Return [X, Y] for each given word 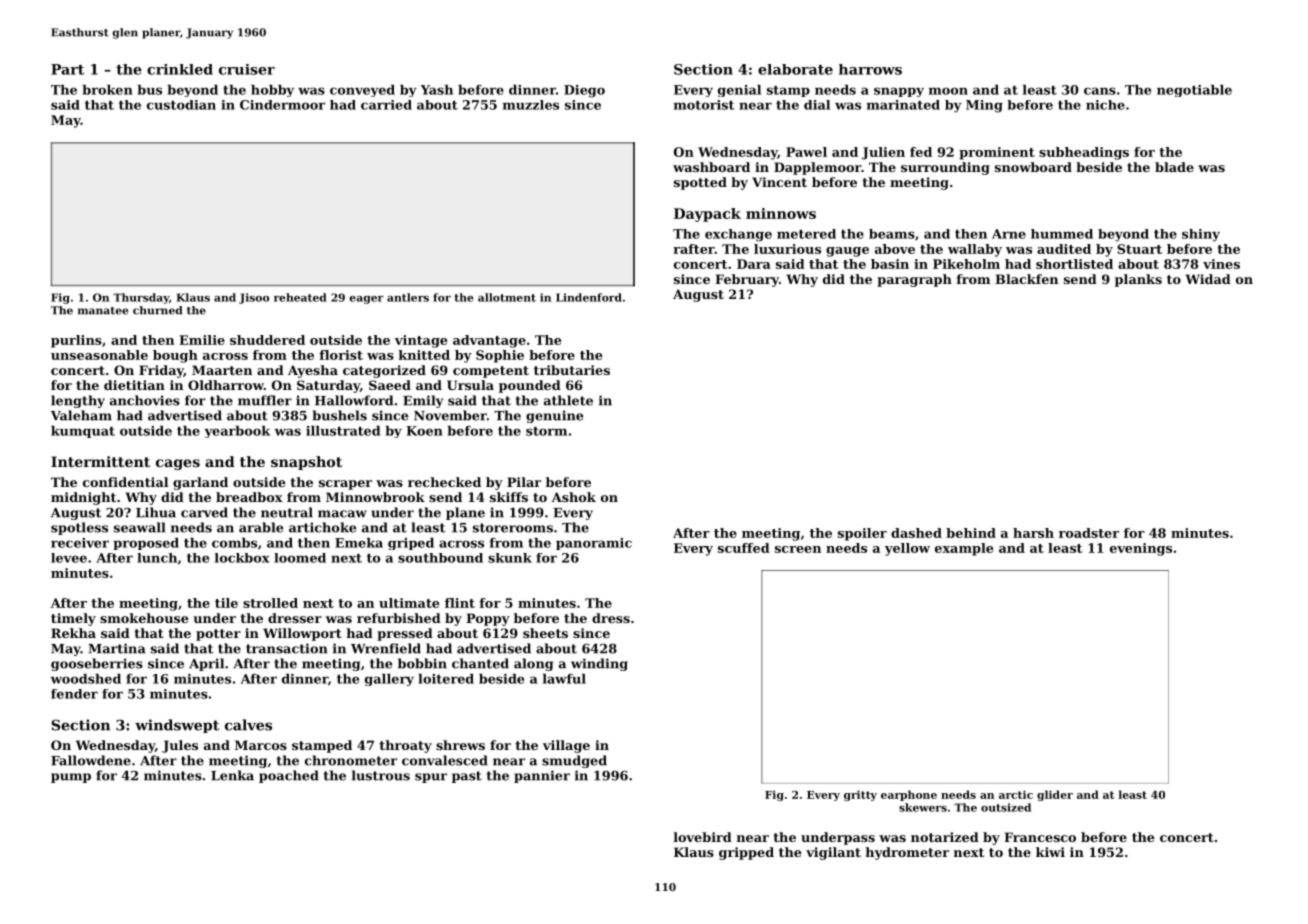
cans [1100, 91]
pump [71, 778]
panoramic [594, 544]
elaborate [795, 69]
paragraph [914, 280]
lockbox [242, 558]
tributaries [572, 370]
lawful [564, 679]
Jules [180, 746]
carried [386, 105]
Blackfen [1026, 279]
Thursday [141, 298]
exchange [738, 235]
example [964, 549]
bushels [340, 415]
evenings [1141, 549]
